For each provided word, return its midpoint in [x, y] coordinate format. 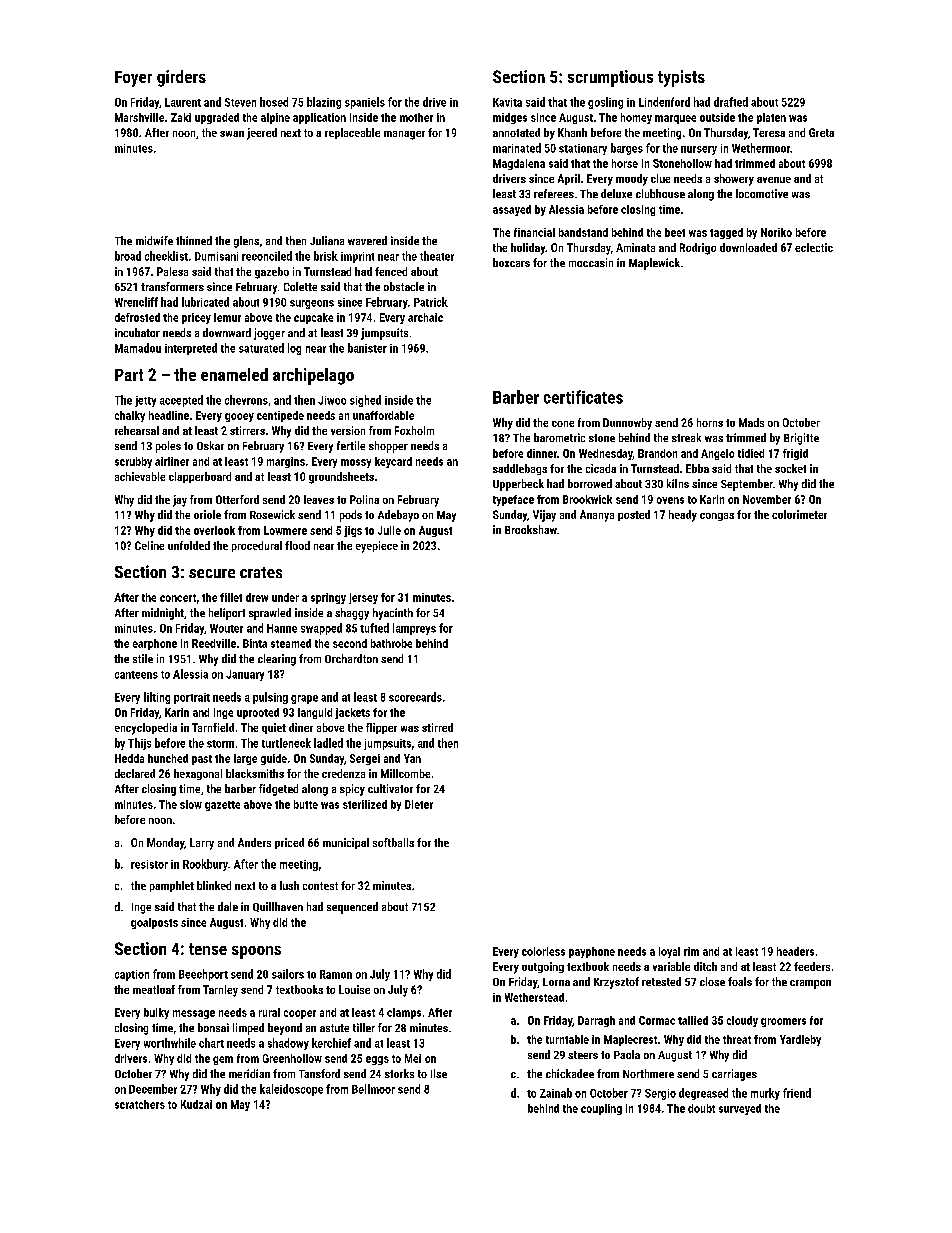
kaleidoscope [291, 1090]
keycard [393, 462]
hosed [274, 102]
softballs [393, 842]
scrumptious [610, 78]
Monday [165, 844]
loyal [669, 952]
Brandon [657, 453]
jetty [145, 401]
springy [328, 598]
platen [771, 118]
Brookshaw [531, 529]
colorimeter [799, 514]
